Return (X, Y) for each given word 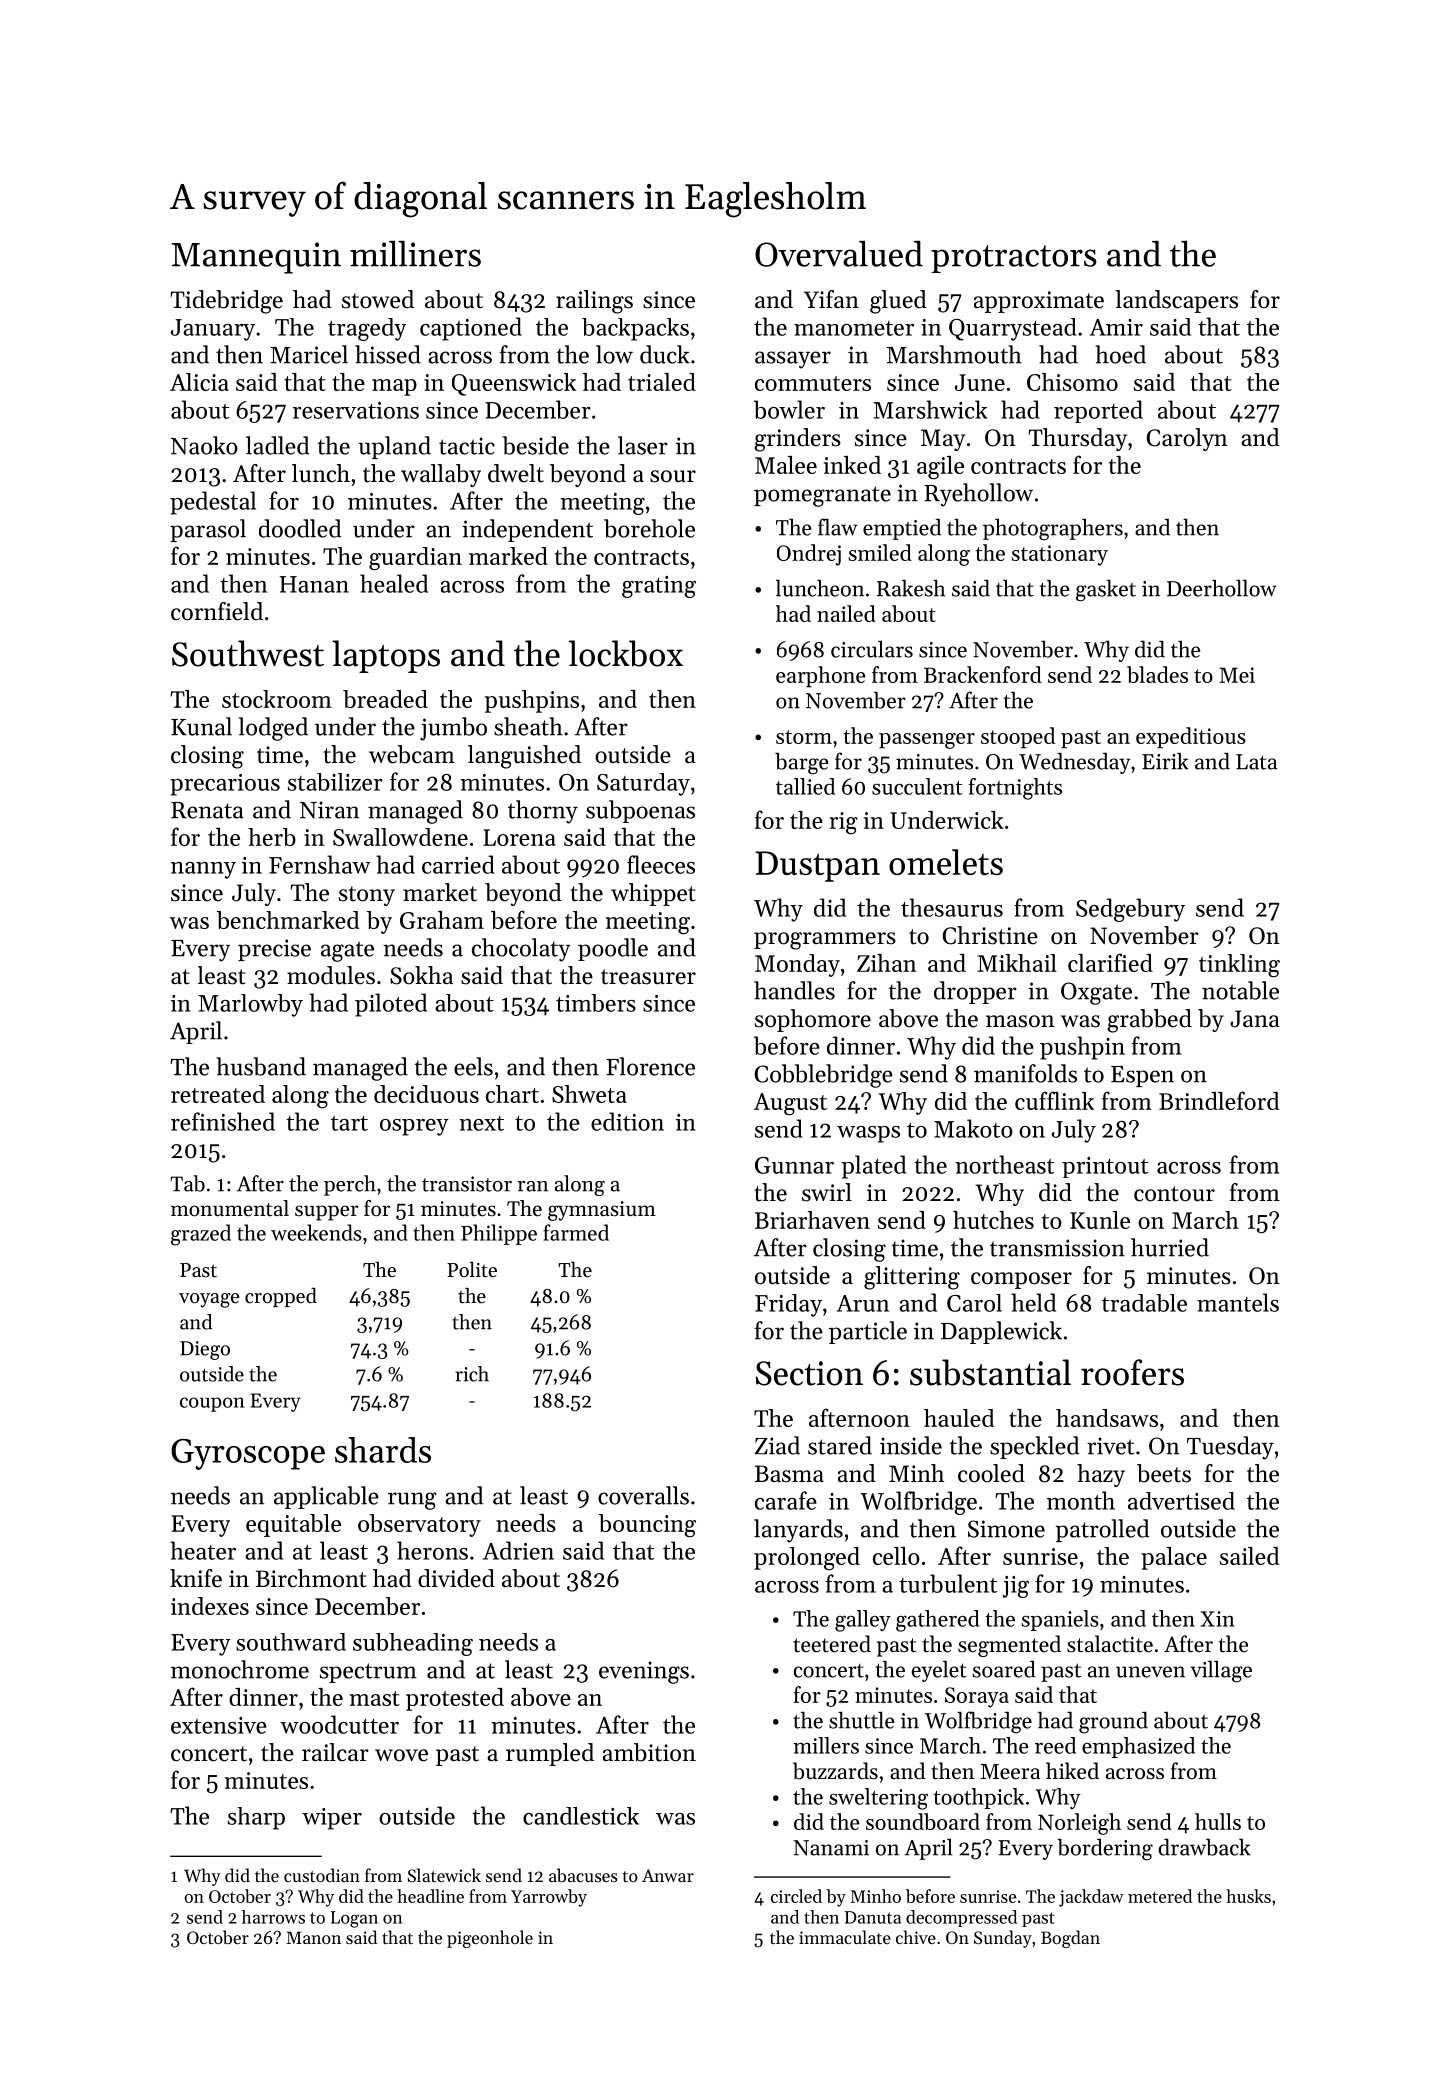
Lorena (519, 837)
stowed (378, 299)
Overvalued (839, 254)
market (440, 892)
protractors (1014, 259)
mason (1020, 1021)
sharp (256, 1818)
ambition (649, 1752)
